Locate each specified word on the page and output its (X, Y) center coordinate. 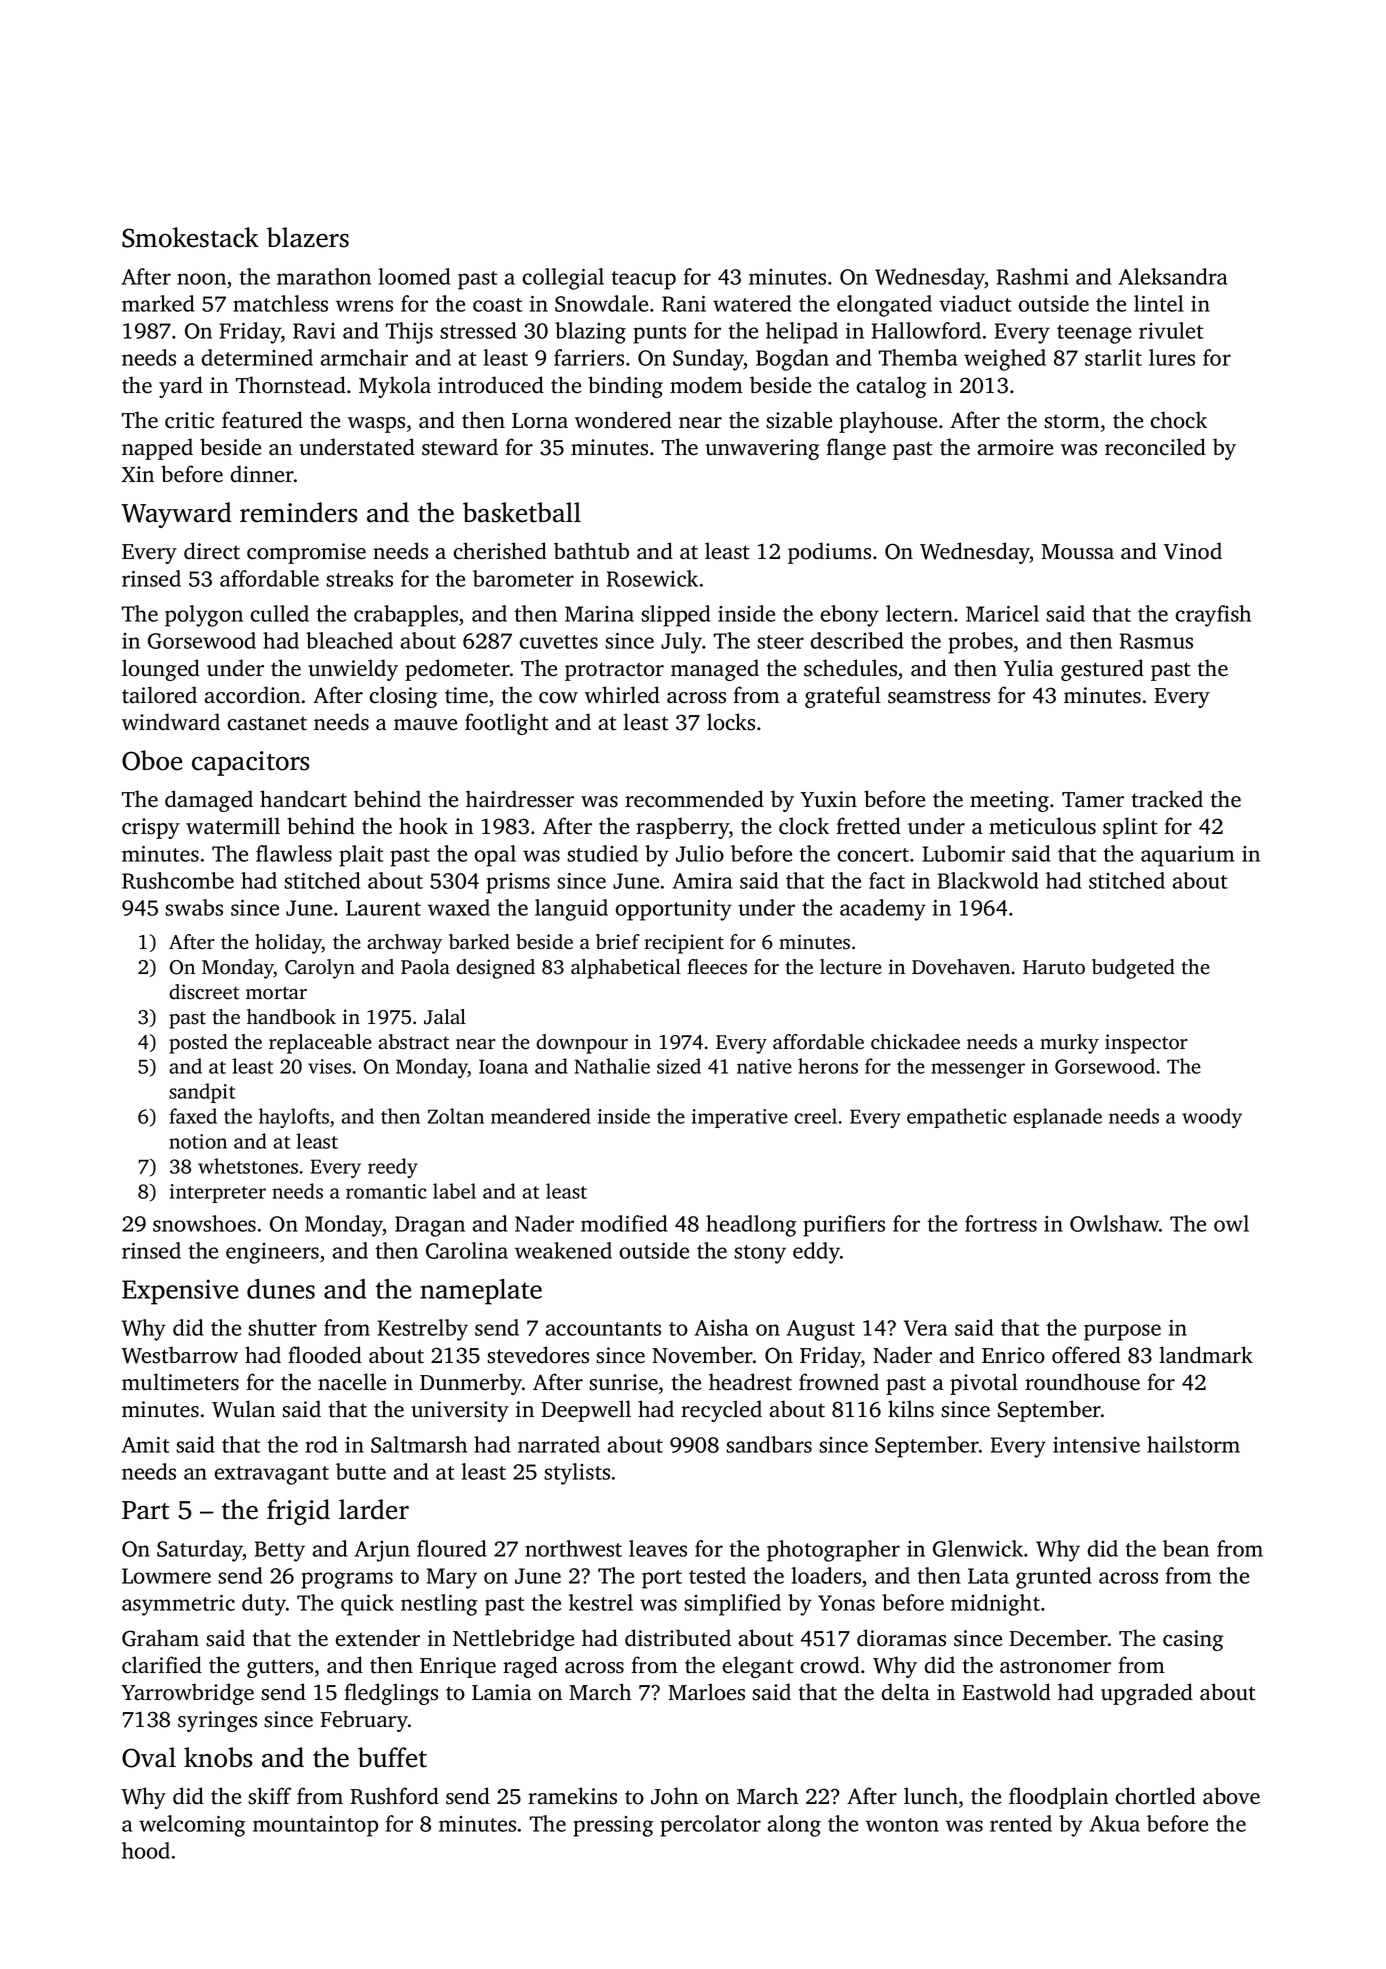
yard (181, 387)
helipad (802, 333)
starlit (1113, 357)
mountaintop (315, 1826)
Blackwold (988, 880)
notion (198, 1141)
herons (828, 1066)
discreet (204, 992)
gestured (1102, 670)
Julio (700, 853)
